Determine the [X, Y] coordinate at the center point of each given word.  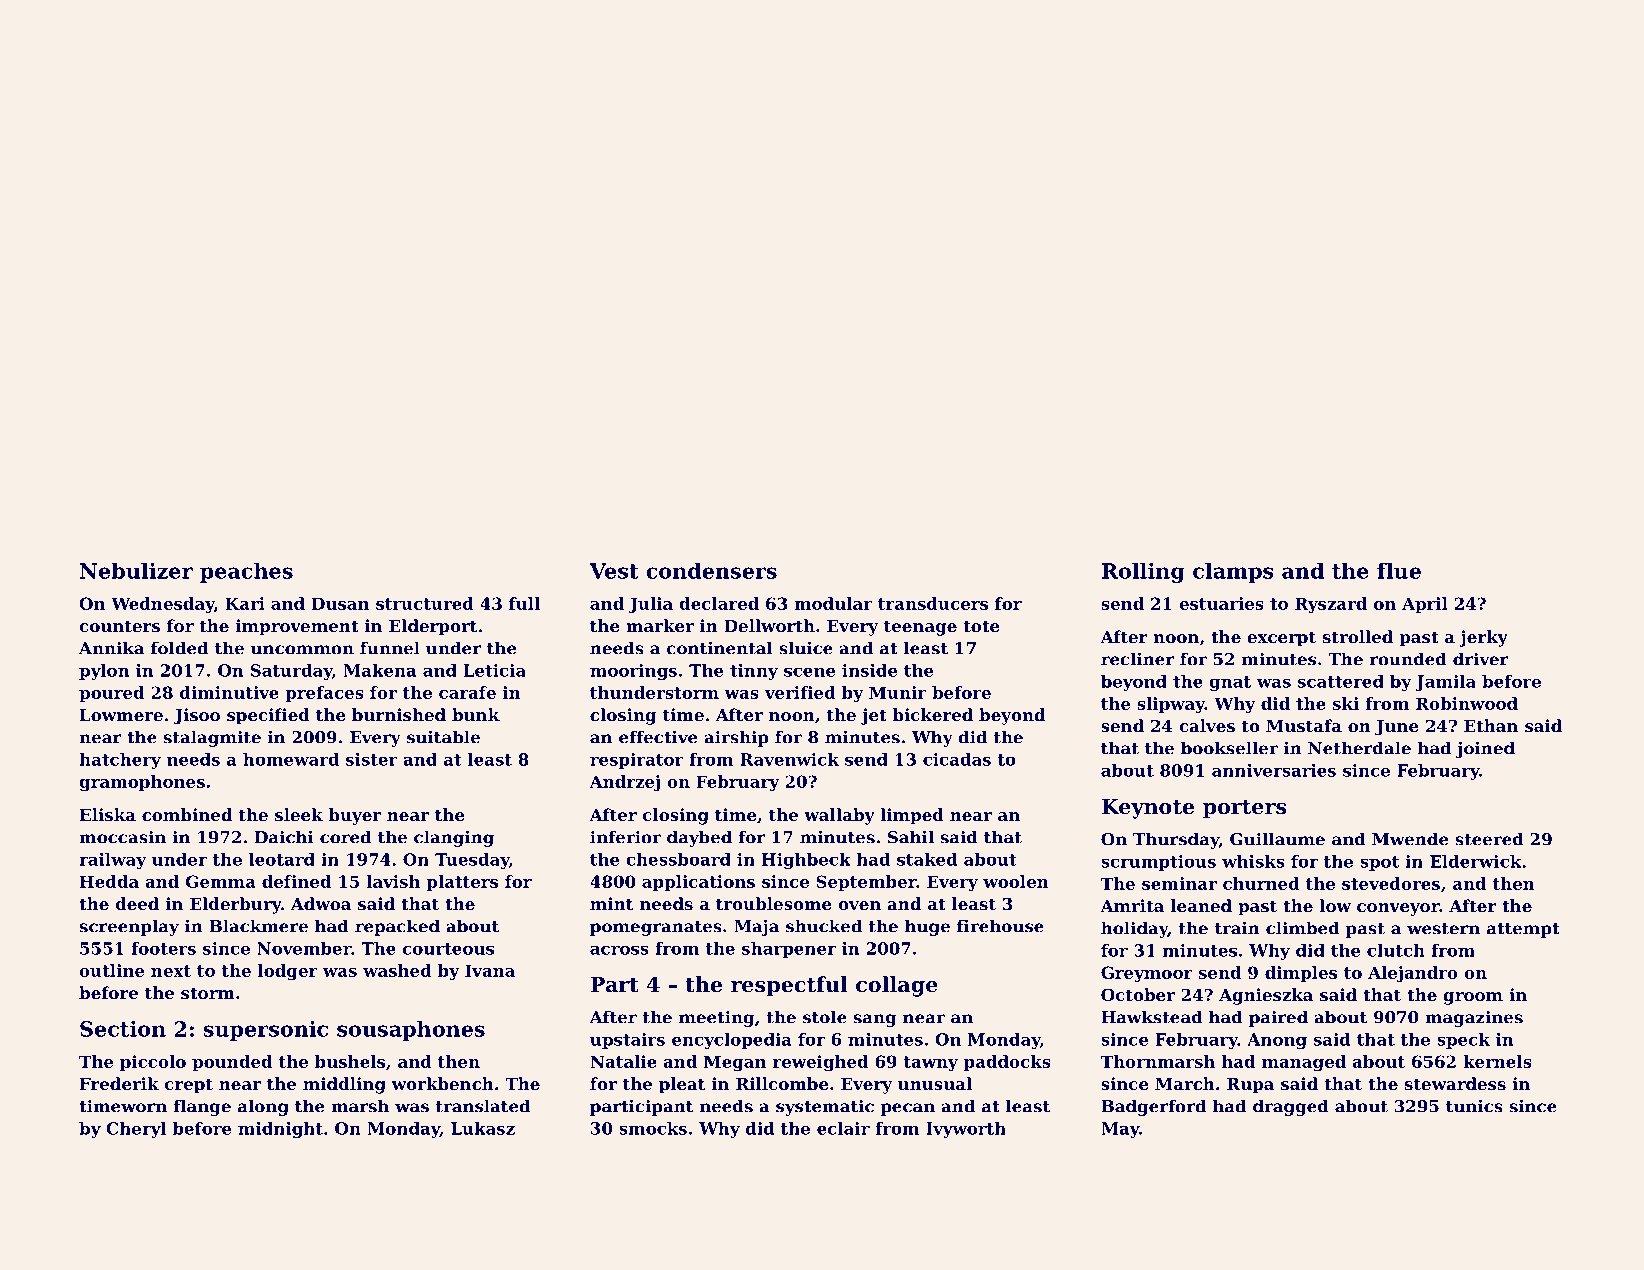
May [1120, 1130]
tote [982, 626]
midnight [280, 1130]
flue [1399, 570]
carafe [467, 692]
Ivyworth [966, 1130]
